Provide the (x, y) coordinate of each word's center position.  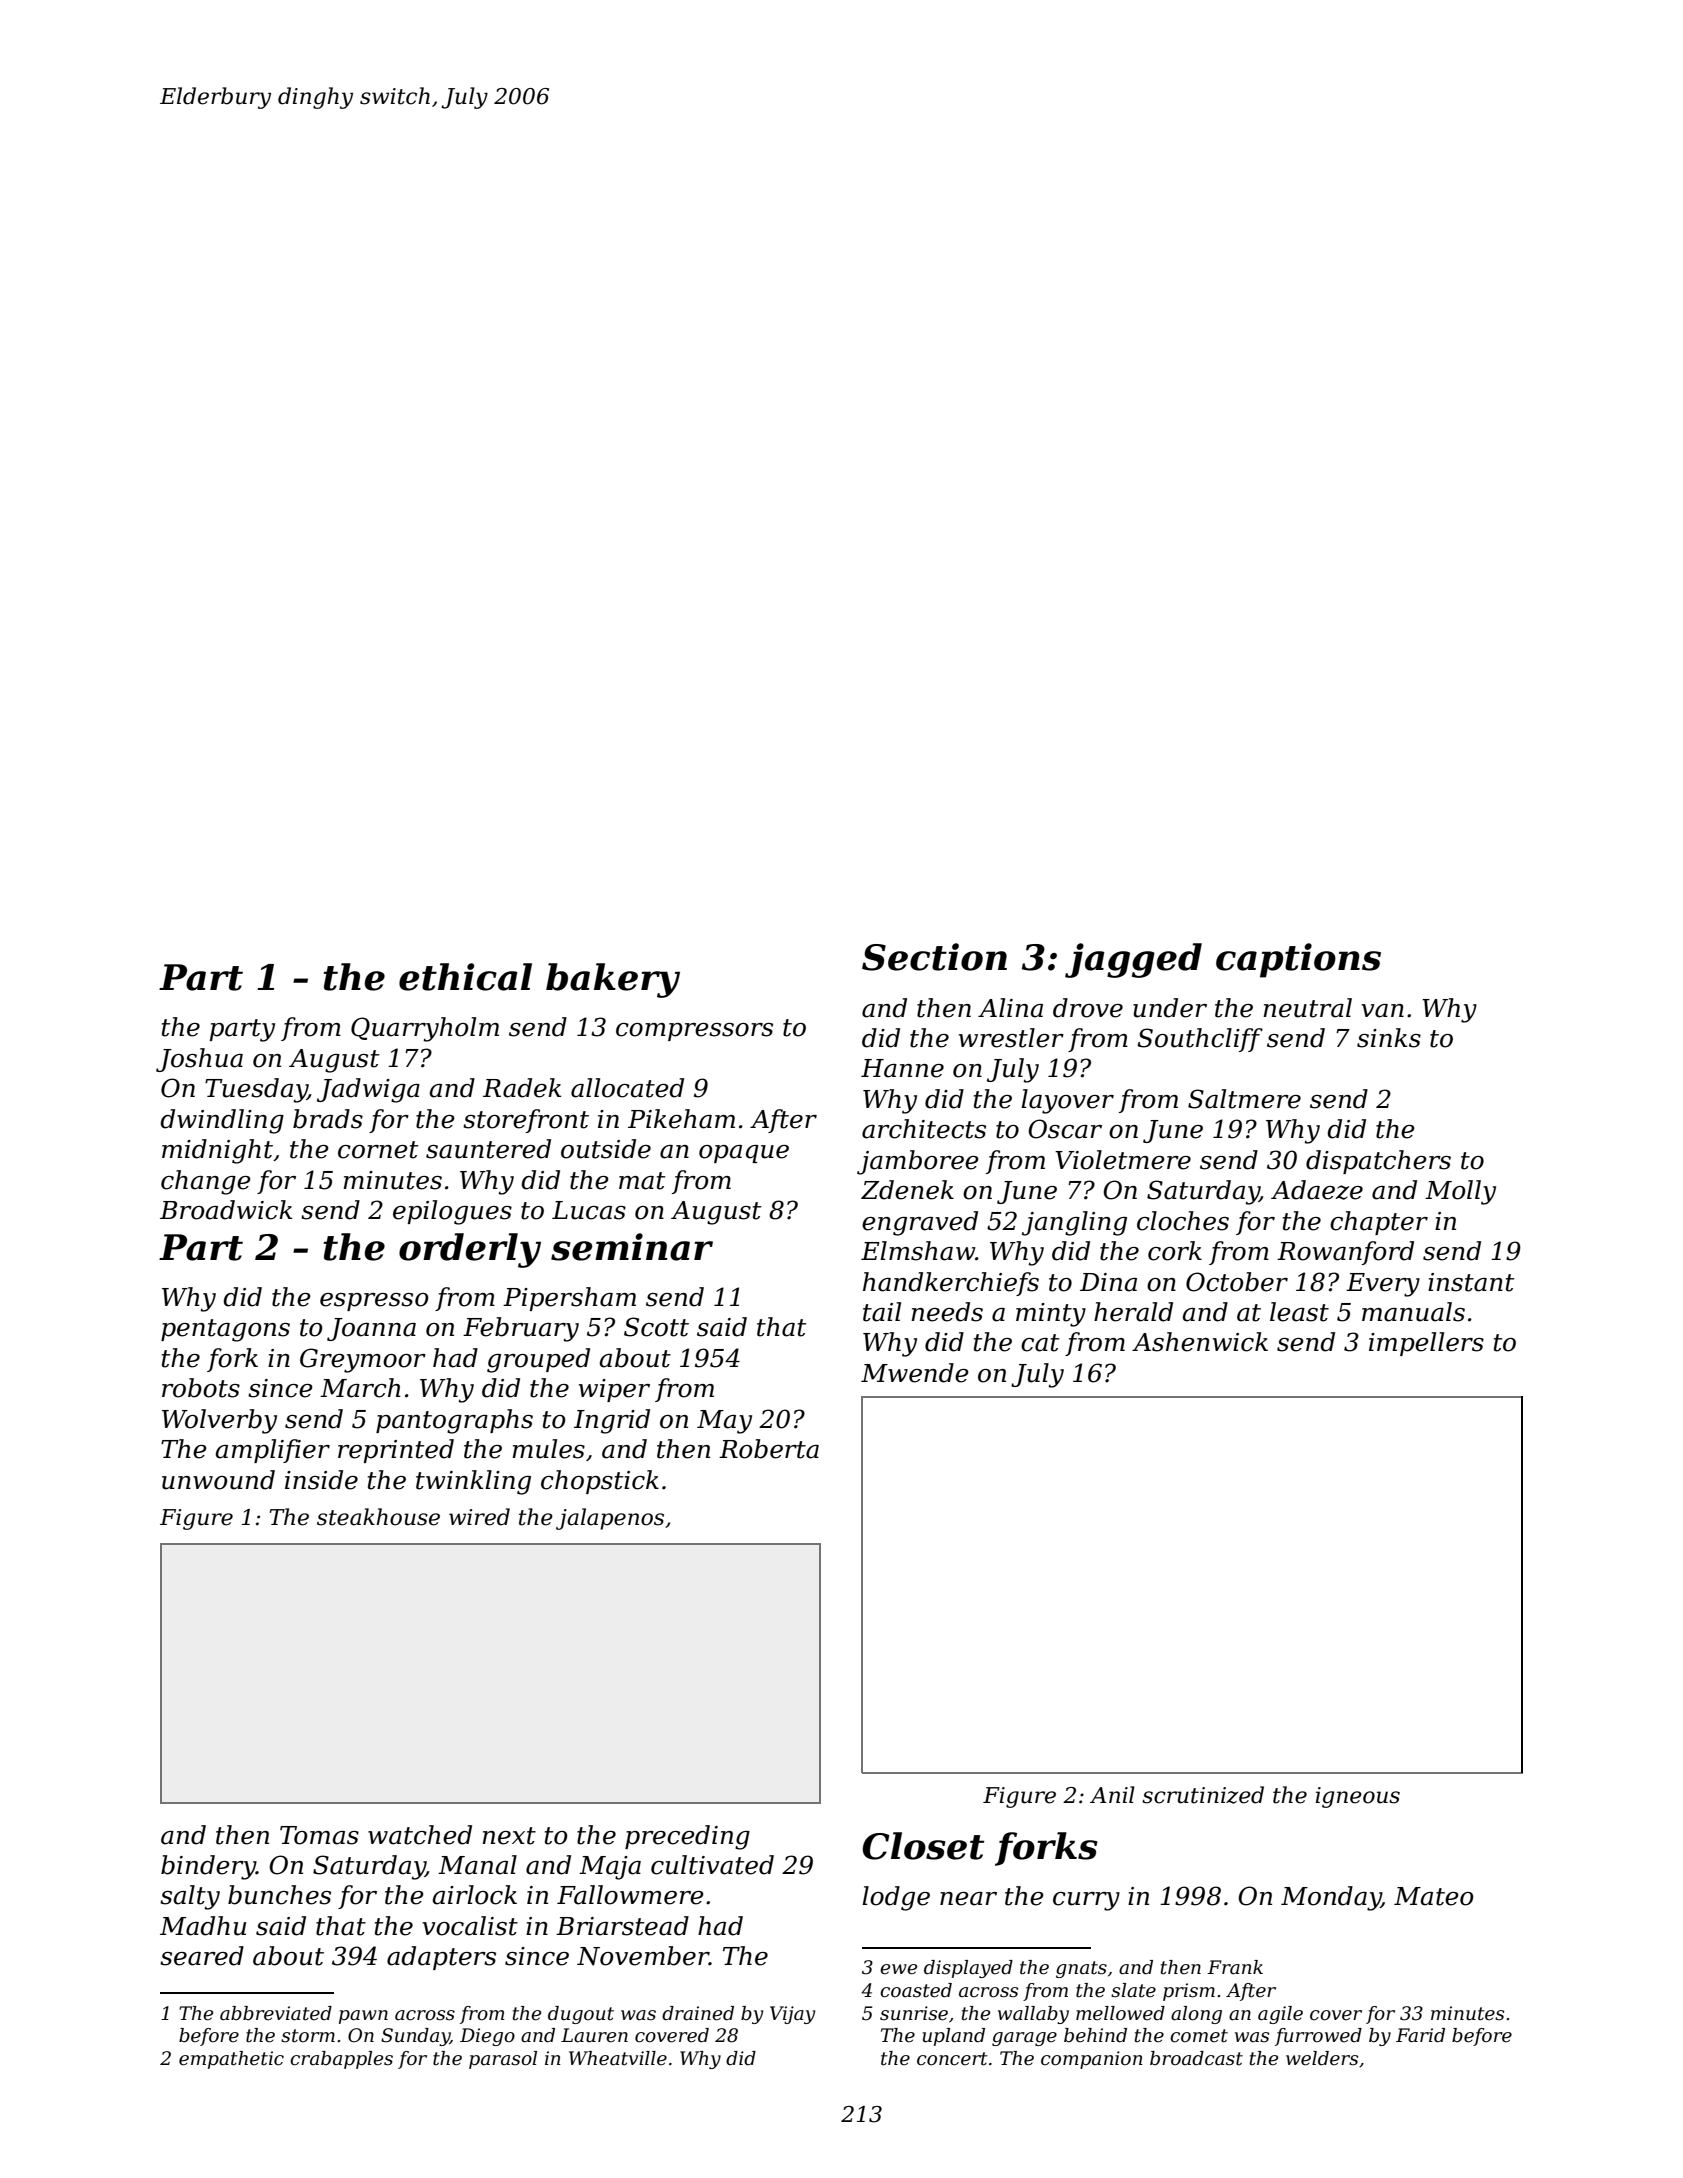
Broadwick (226, 1210)
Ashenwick (1200, 1342)
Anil (1112, 1794)
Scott (656, 1327)
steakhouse (378, 1517)
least (1299, 1312)
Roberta (769, 1449)
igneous (1358, 1797)
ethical (465, 977)
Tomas (319, 1835)
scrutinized (1203, 1795)
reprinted (396, 1451)
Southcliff (1200, 1040)
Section (934, 957)
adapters (441, 1958)
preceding (687, 1837)
